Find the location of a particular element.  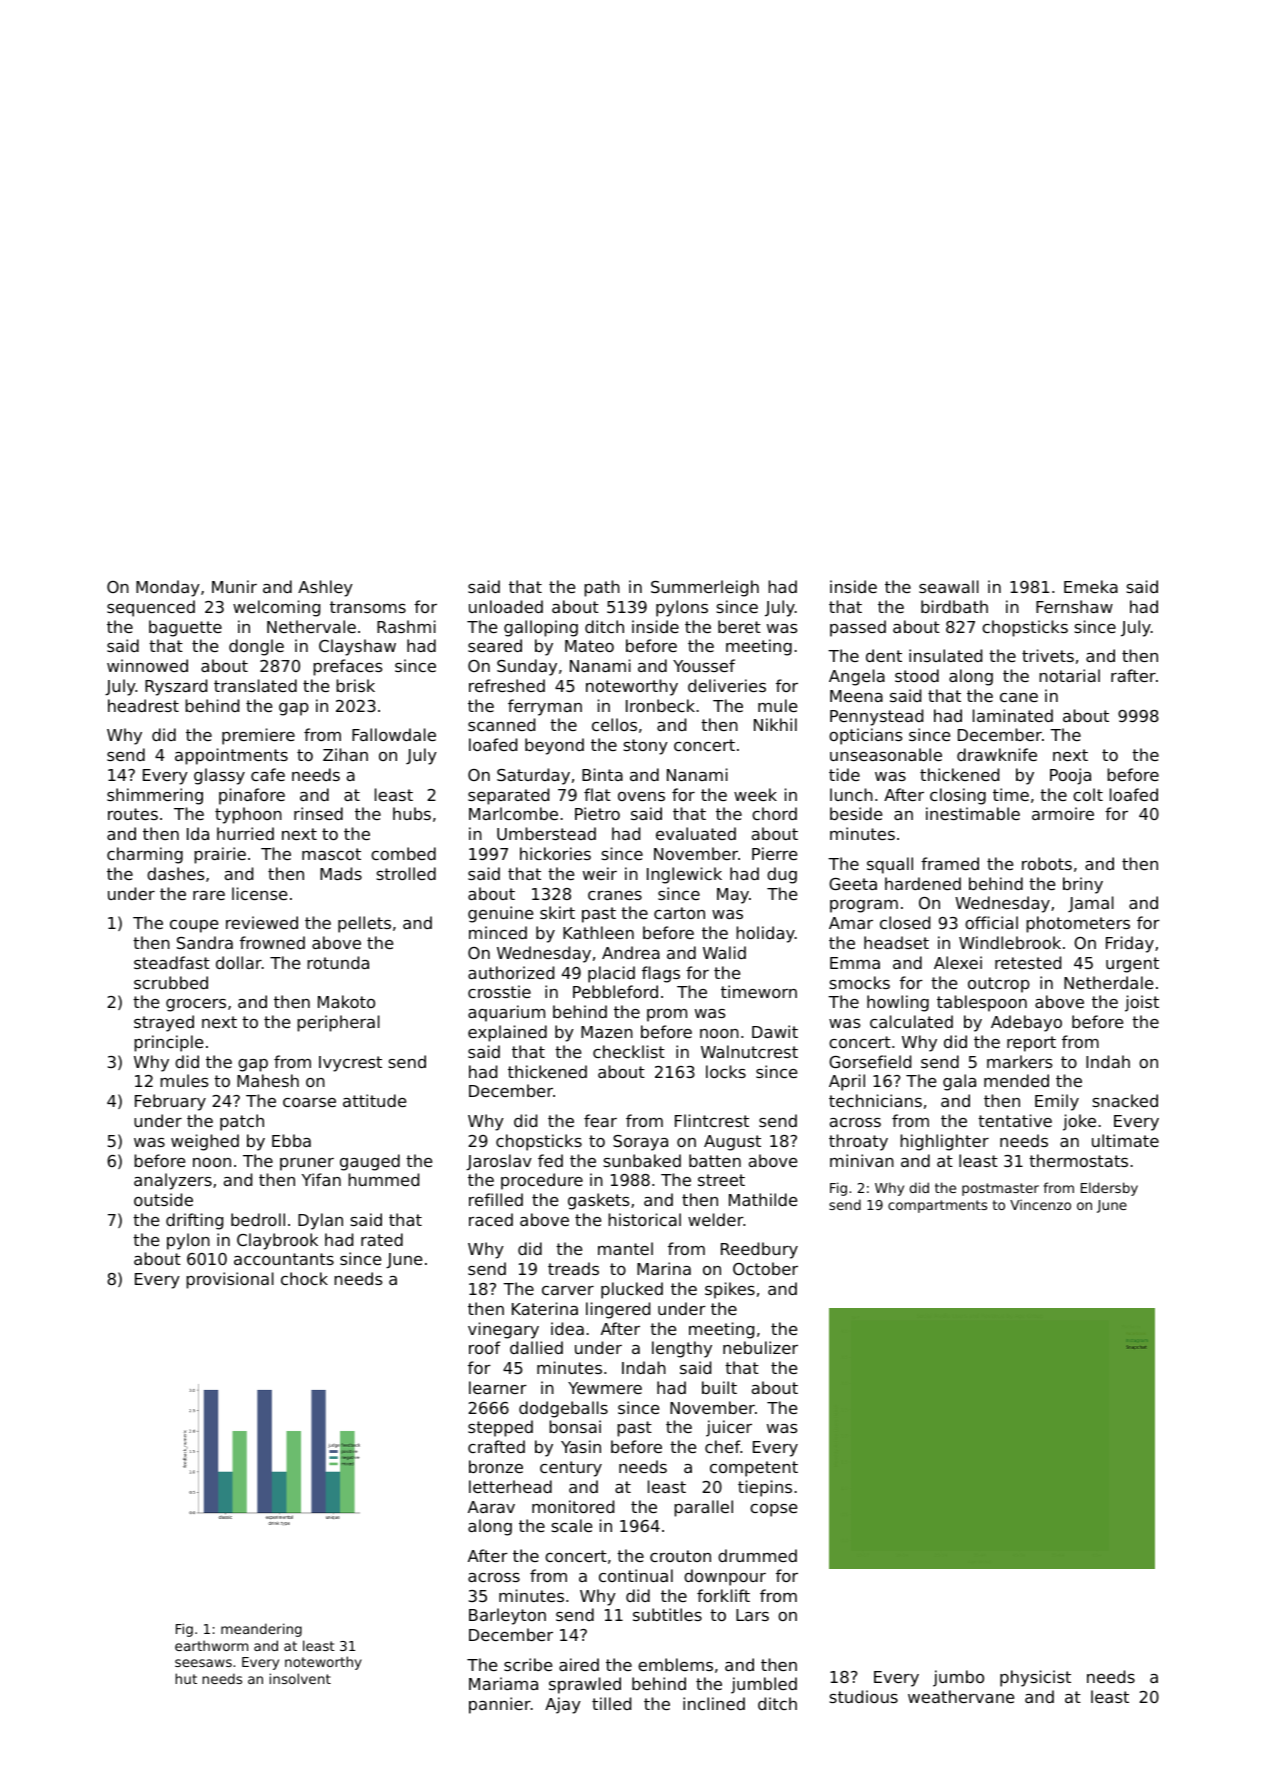

beret is located at coordinates (739, 626).
